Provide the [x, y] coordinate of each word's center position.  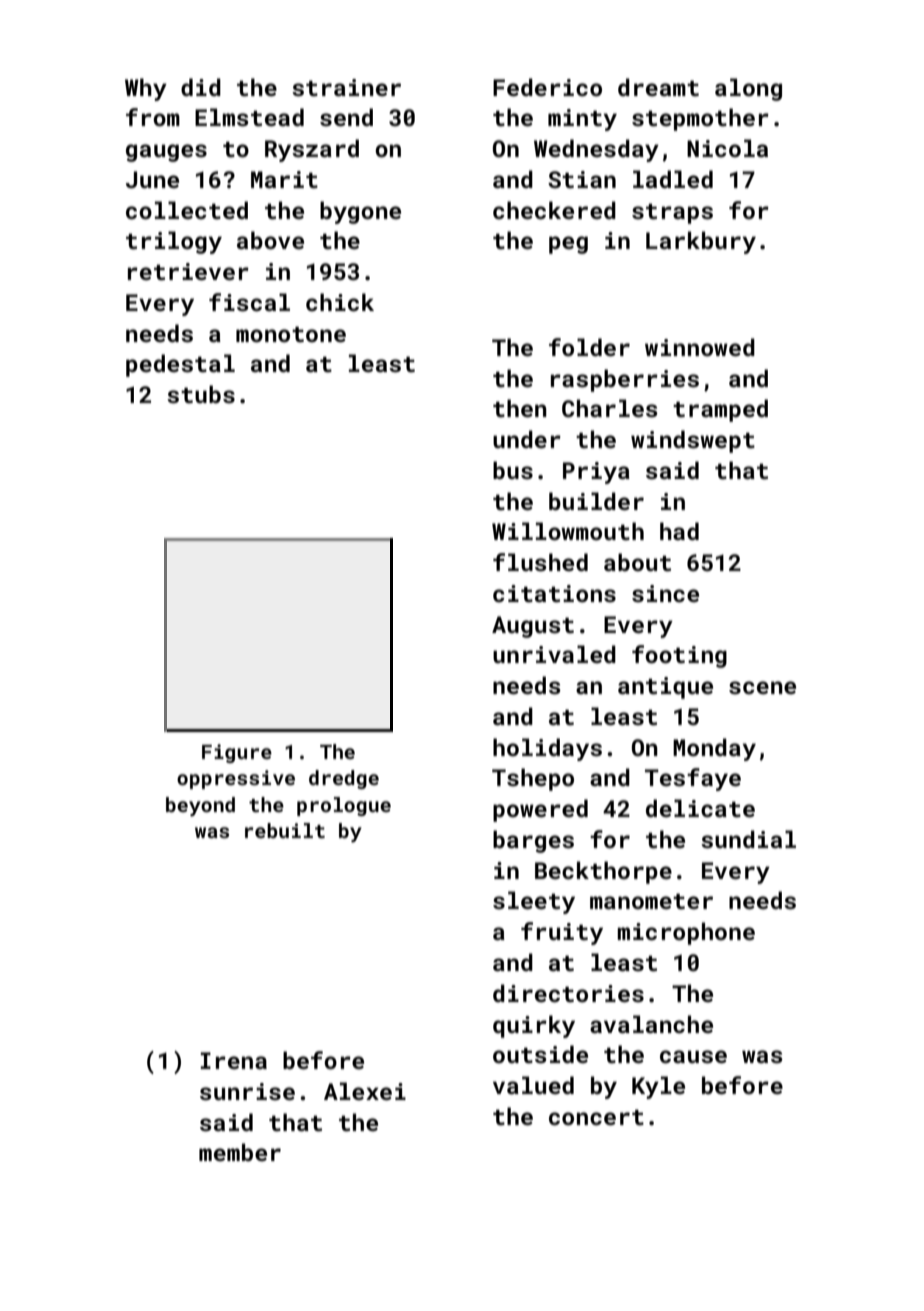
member [240, 1152]
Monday [714, 749]
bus [513, 470]
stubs [201, 394]
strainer [346, 87]
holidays [547, 749]
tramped [720, 410]
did [201, 87]
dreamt [658, 87]
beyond [200, 806]
